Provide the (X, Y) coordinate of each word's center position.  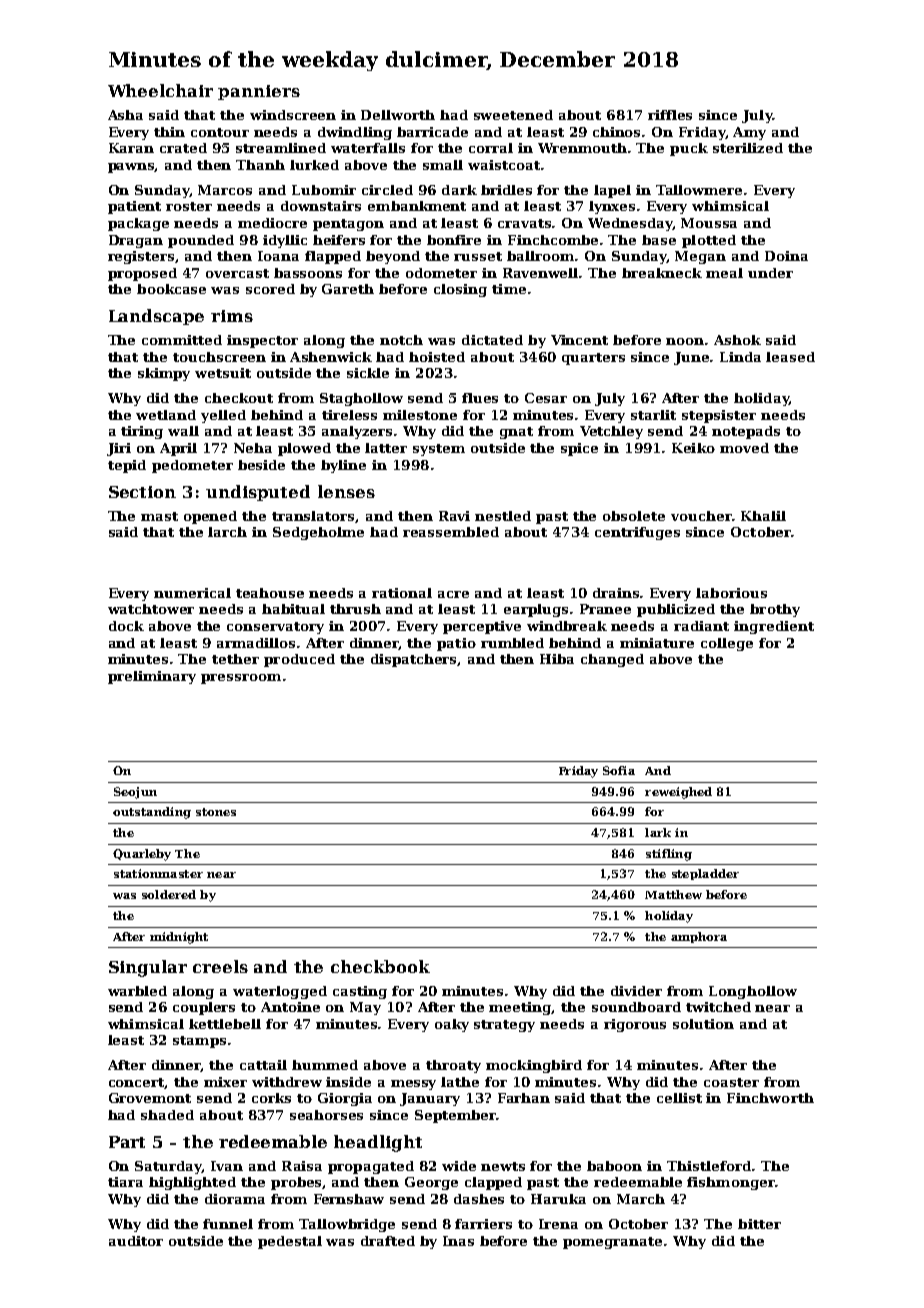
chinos (616, 132)
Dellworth (398, 115)
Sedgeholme (318, 533)
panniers (259, 92)
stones (216, 812)
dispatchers (414, 660)
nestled (503, 516)
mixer (225, 1082)
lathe (460, 1082)
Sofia (619, 770)
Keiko (693, 448)
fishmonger (731, 1183)
